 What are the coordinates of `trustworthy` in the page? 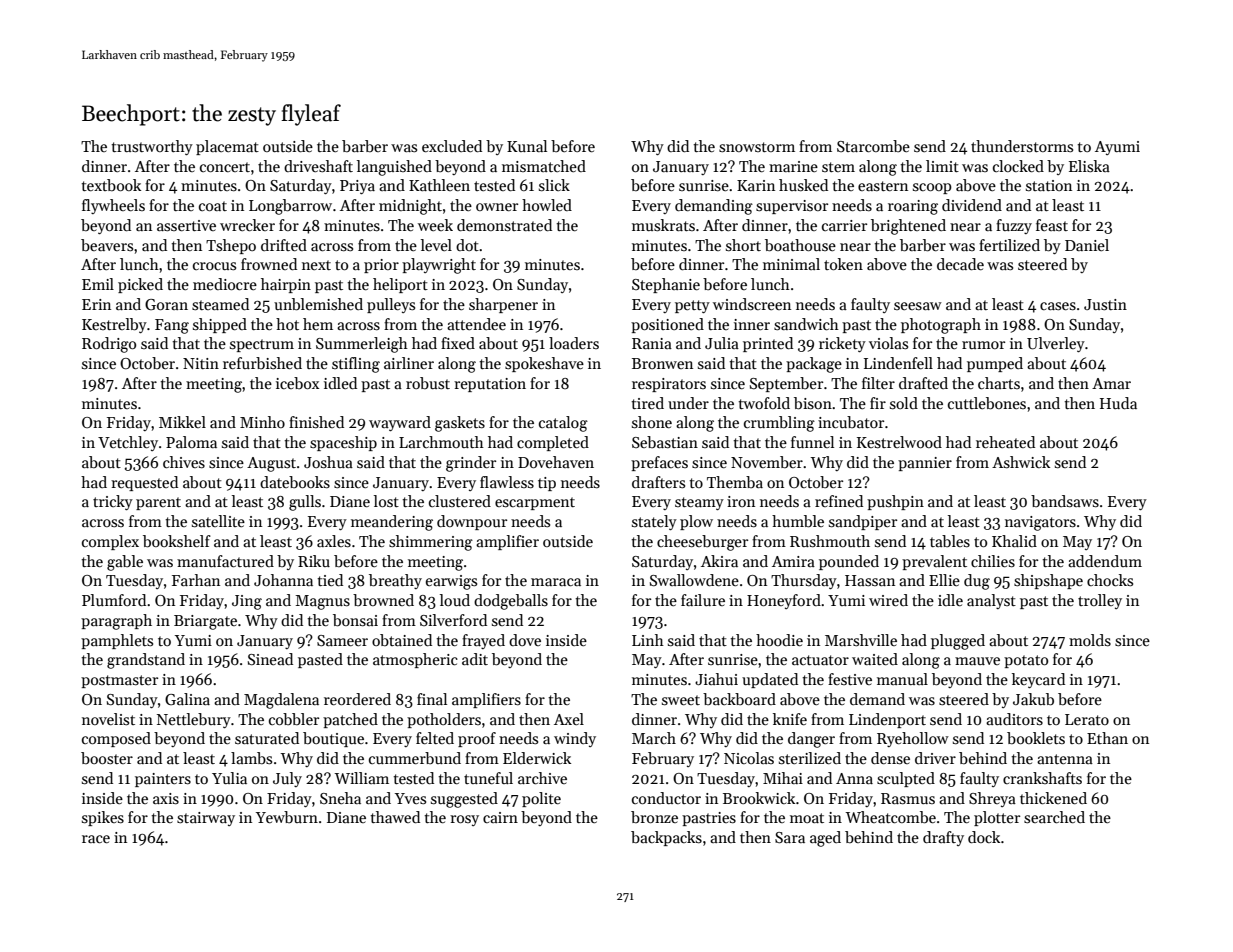 It's located at (152, 147).
